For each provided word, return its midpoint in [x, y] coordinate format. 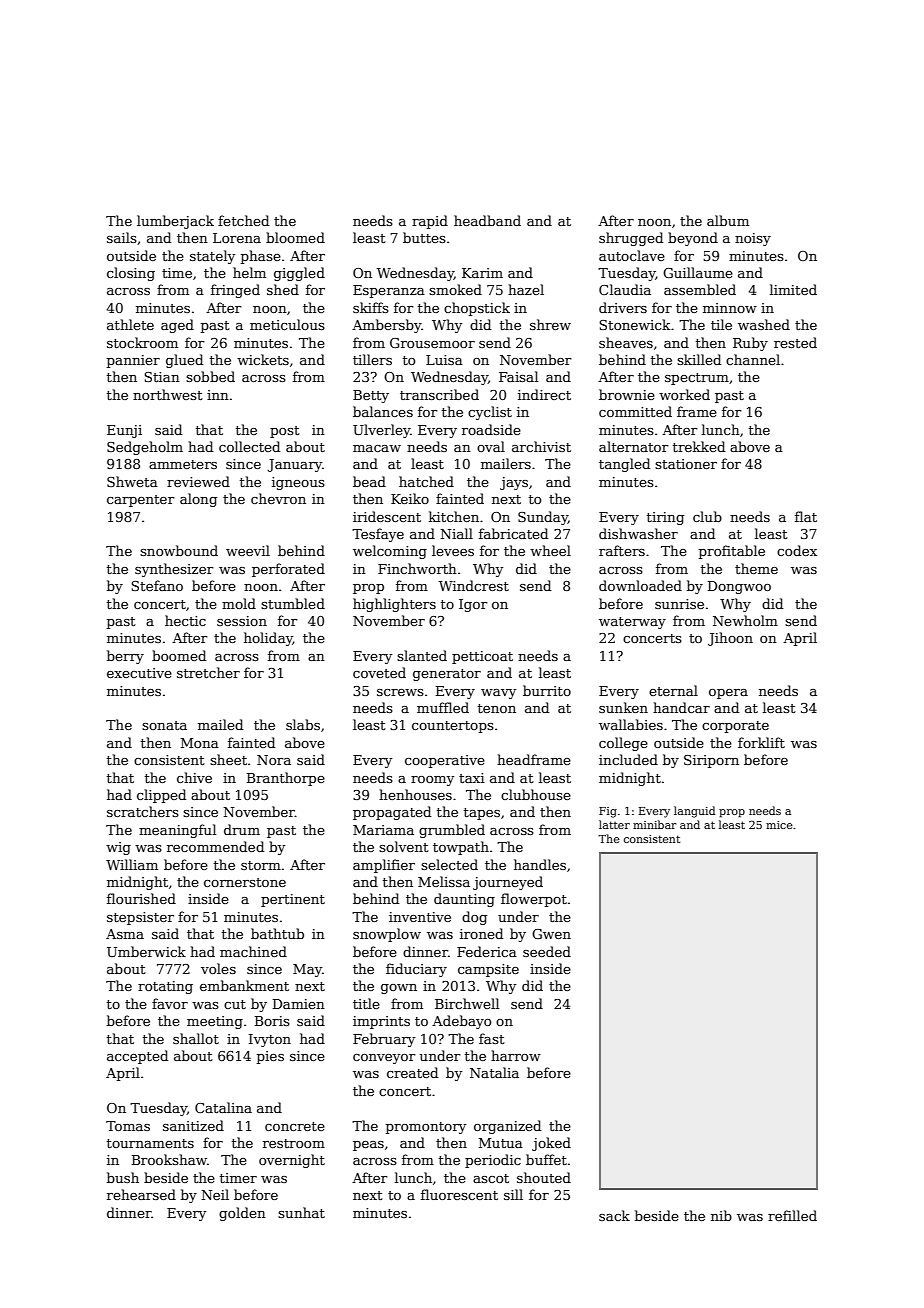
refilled [792, 1215]
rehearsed [141, 1194]
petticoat [482, 657]
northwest [168, 394]
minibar [654, 824]
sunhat [301, 1212]
